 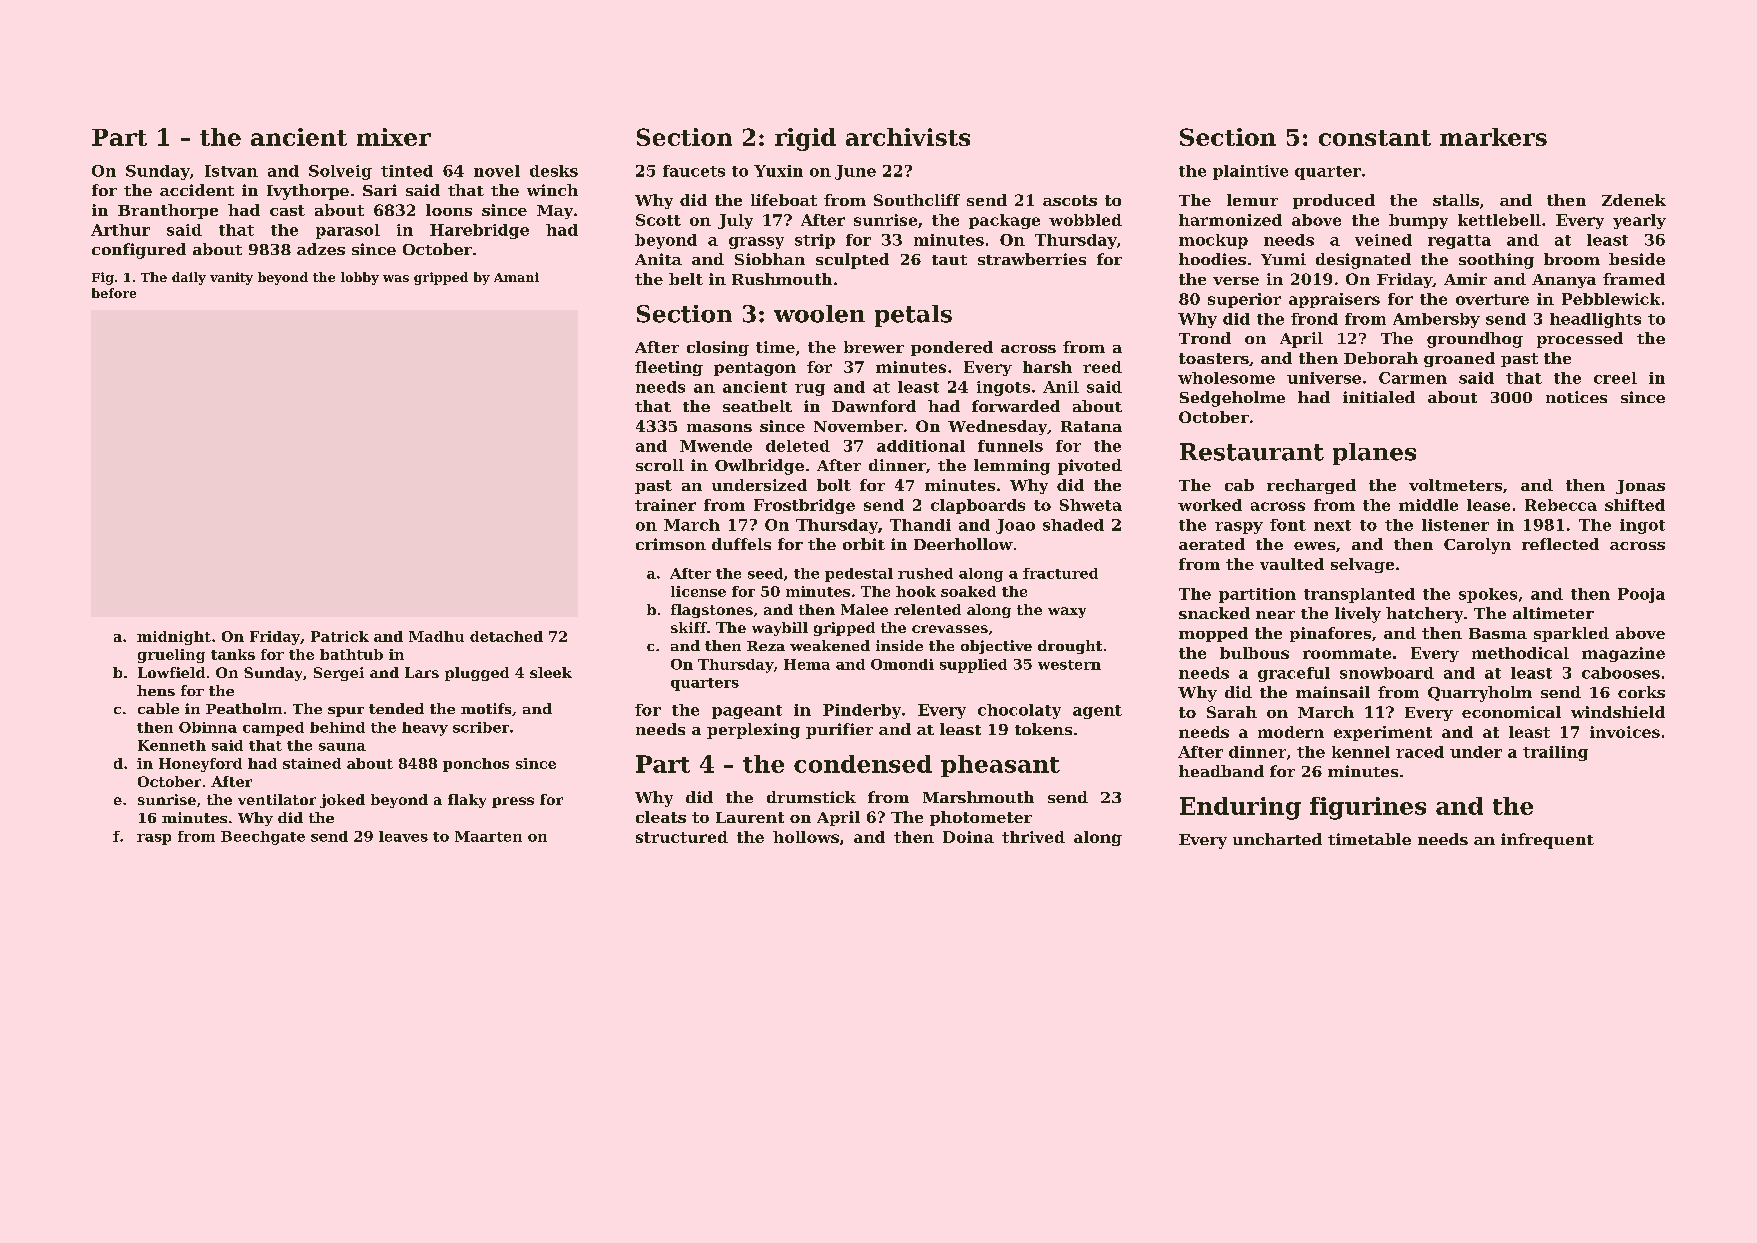 What do you see at coordinates (1459, 242) in the image?
I see `regatta` at bounding box center [1459, 242].
